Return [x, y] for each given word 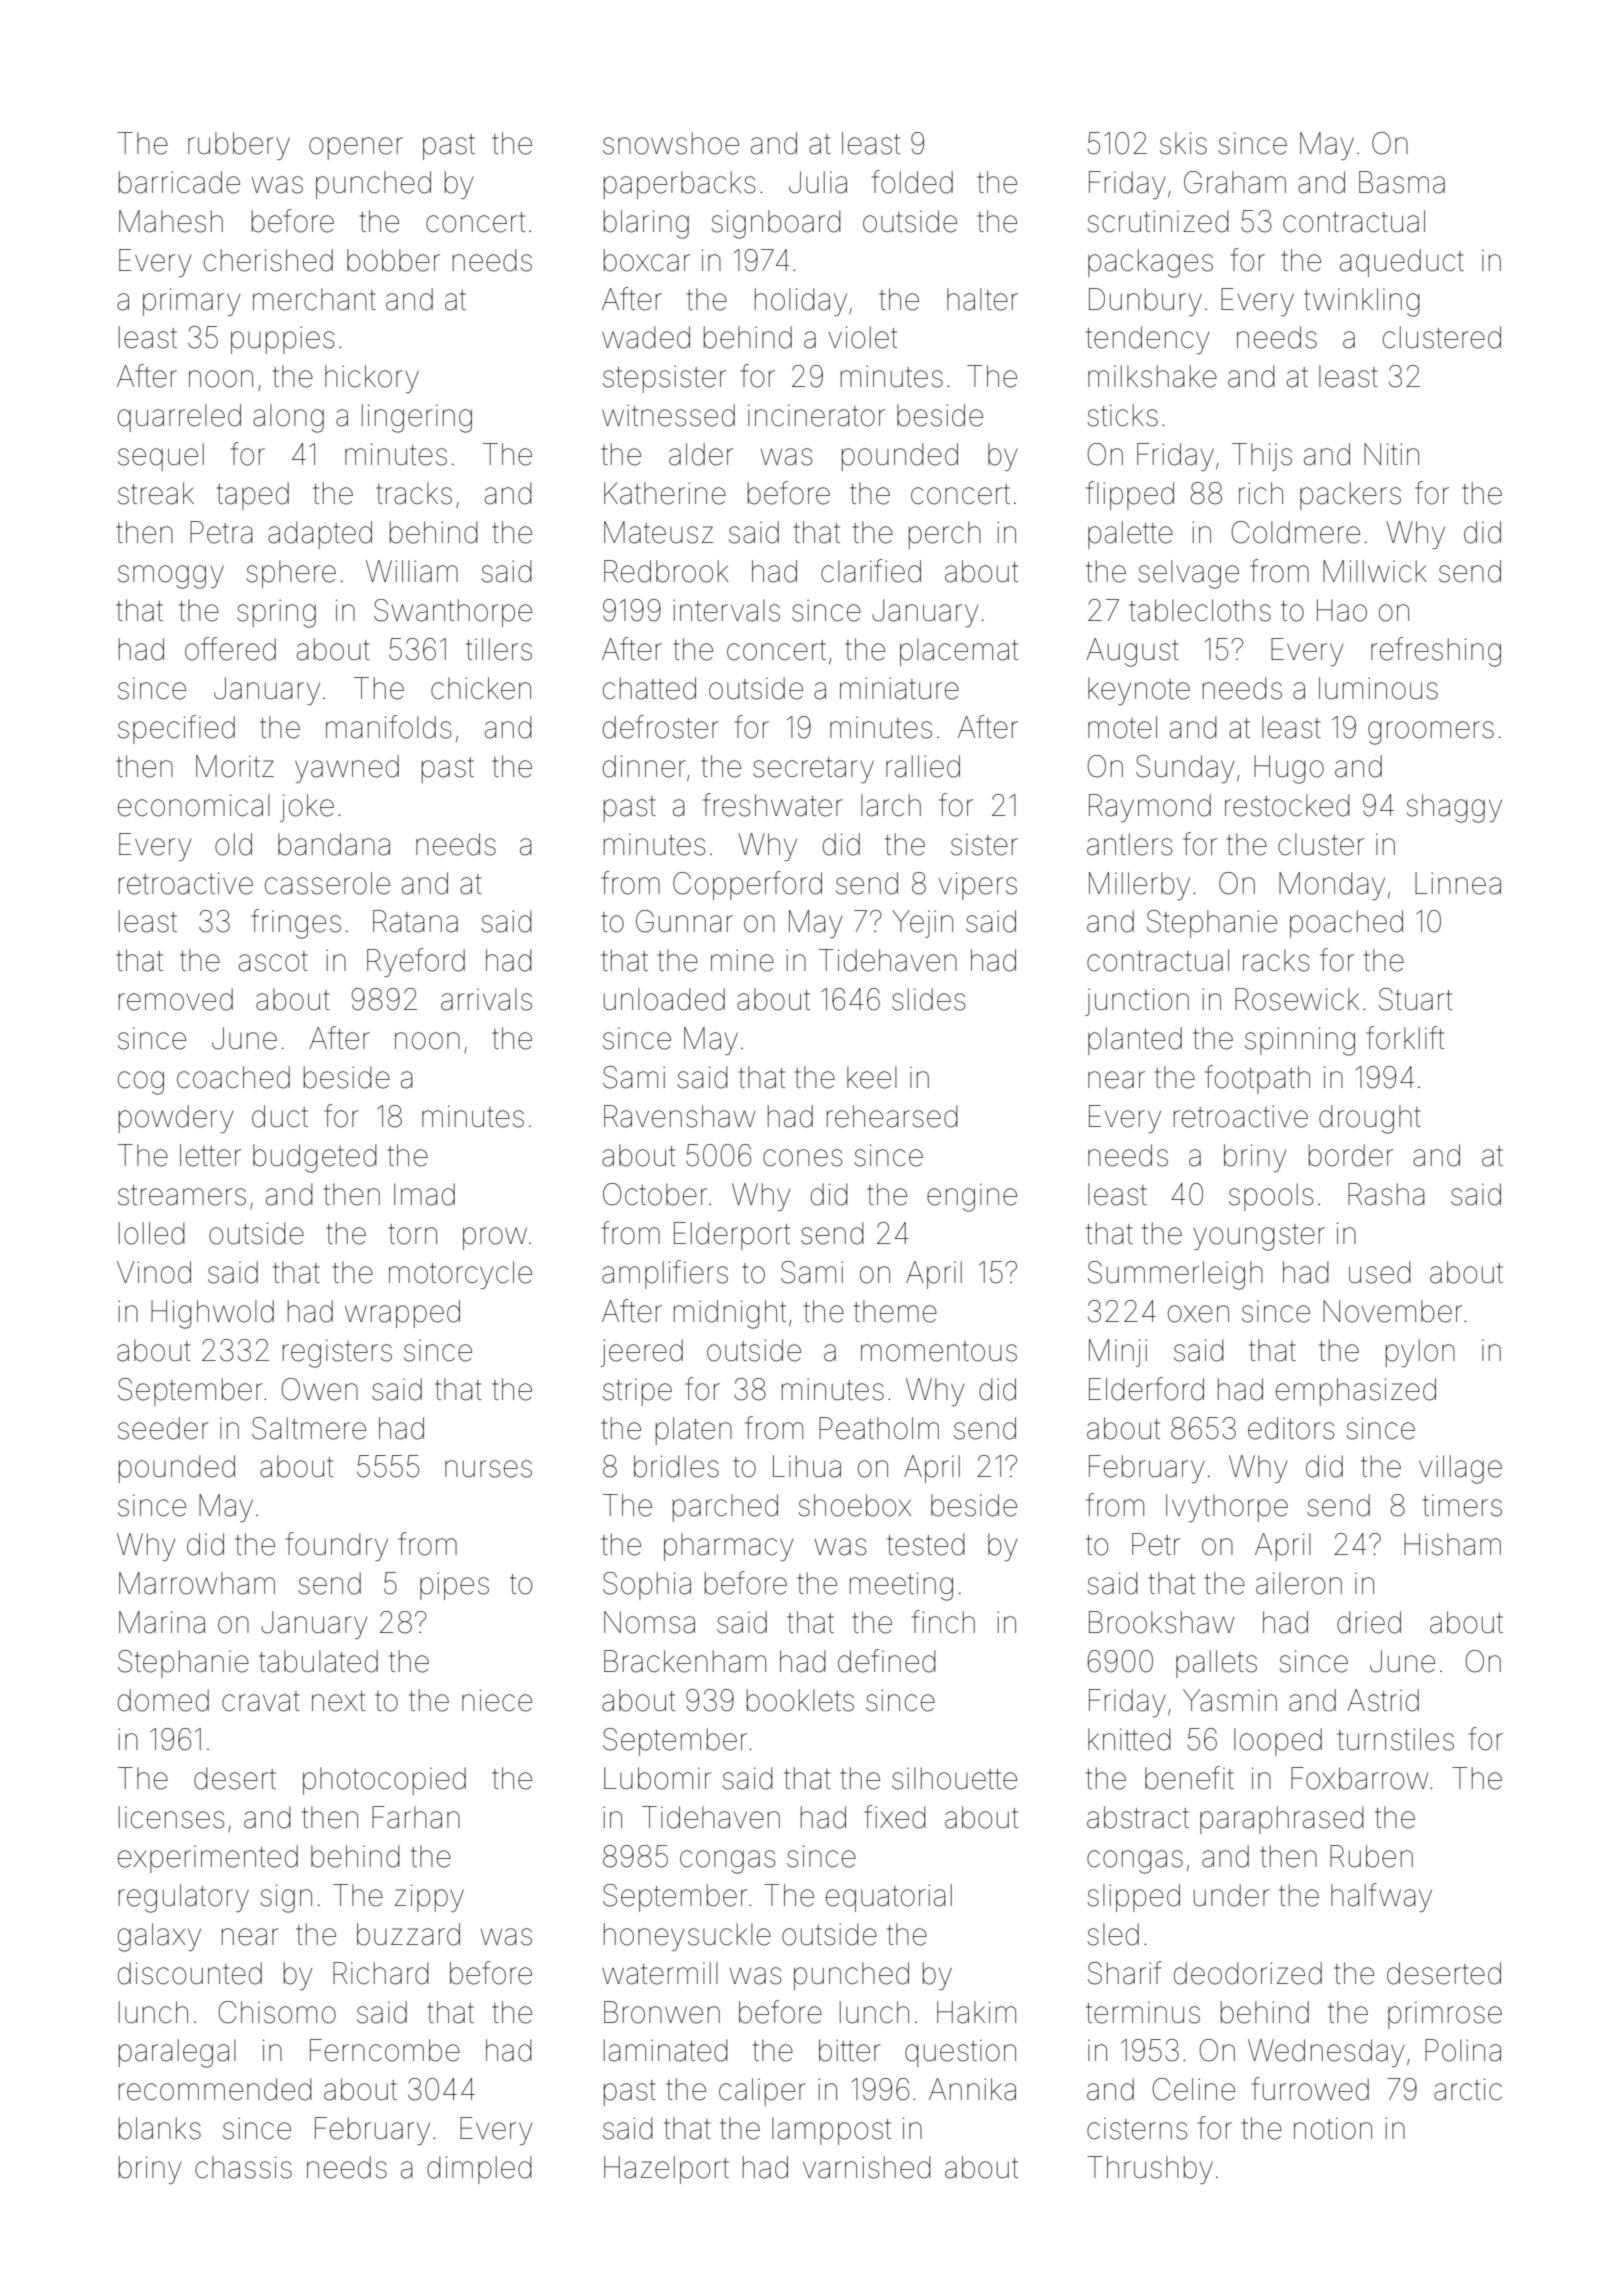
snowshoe [671, 143]
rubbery [239, 146]
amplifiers [665, 1274]
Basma [1402, 182]
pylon [1420, 1353]
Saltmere [309, 1428]
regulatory [184, 1898]
